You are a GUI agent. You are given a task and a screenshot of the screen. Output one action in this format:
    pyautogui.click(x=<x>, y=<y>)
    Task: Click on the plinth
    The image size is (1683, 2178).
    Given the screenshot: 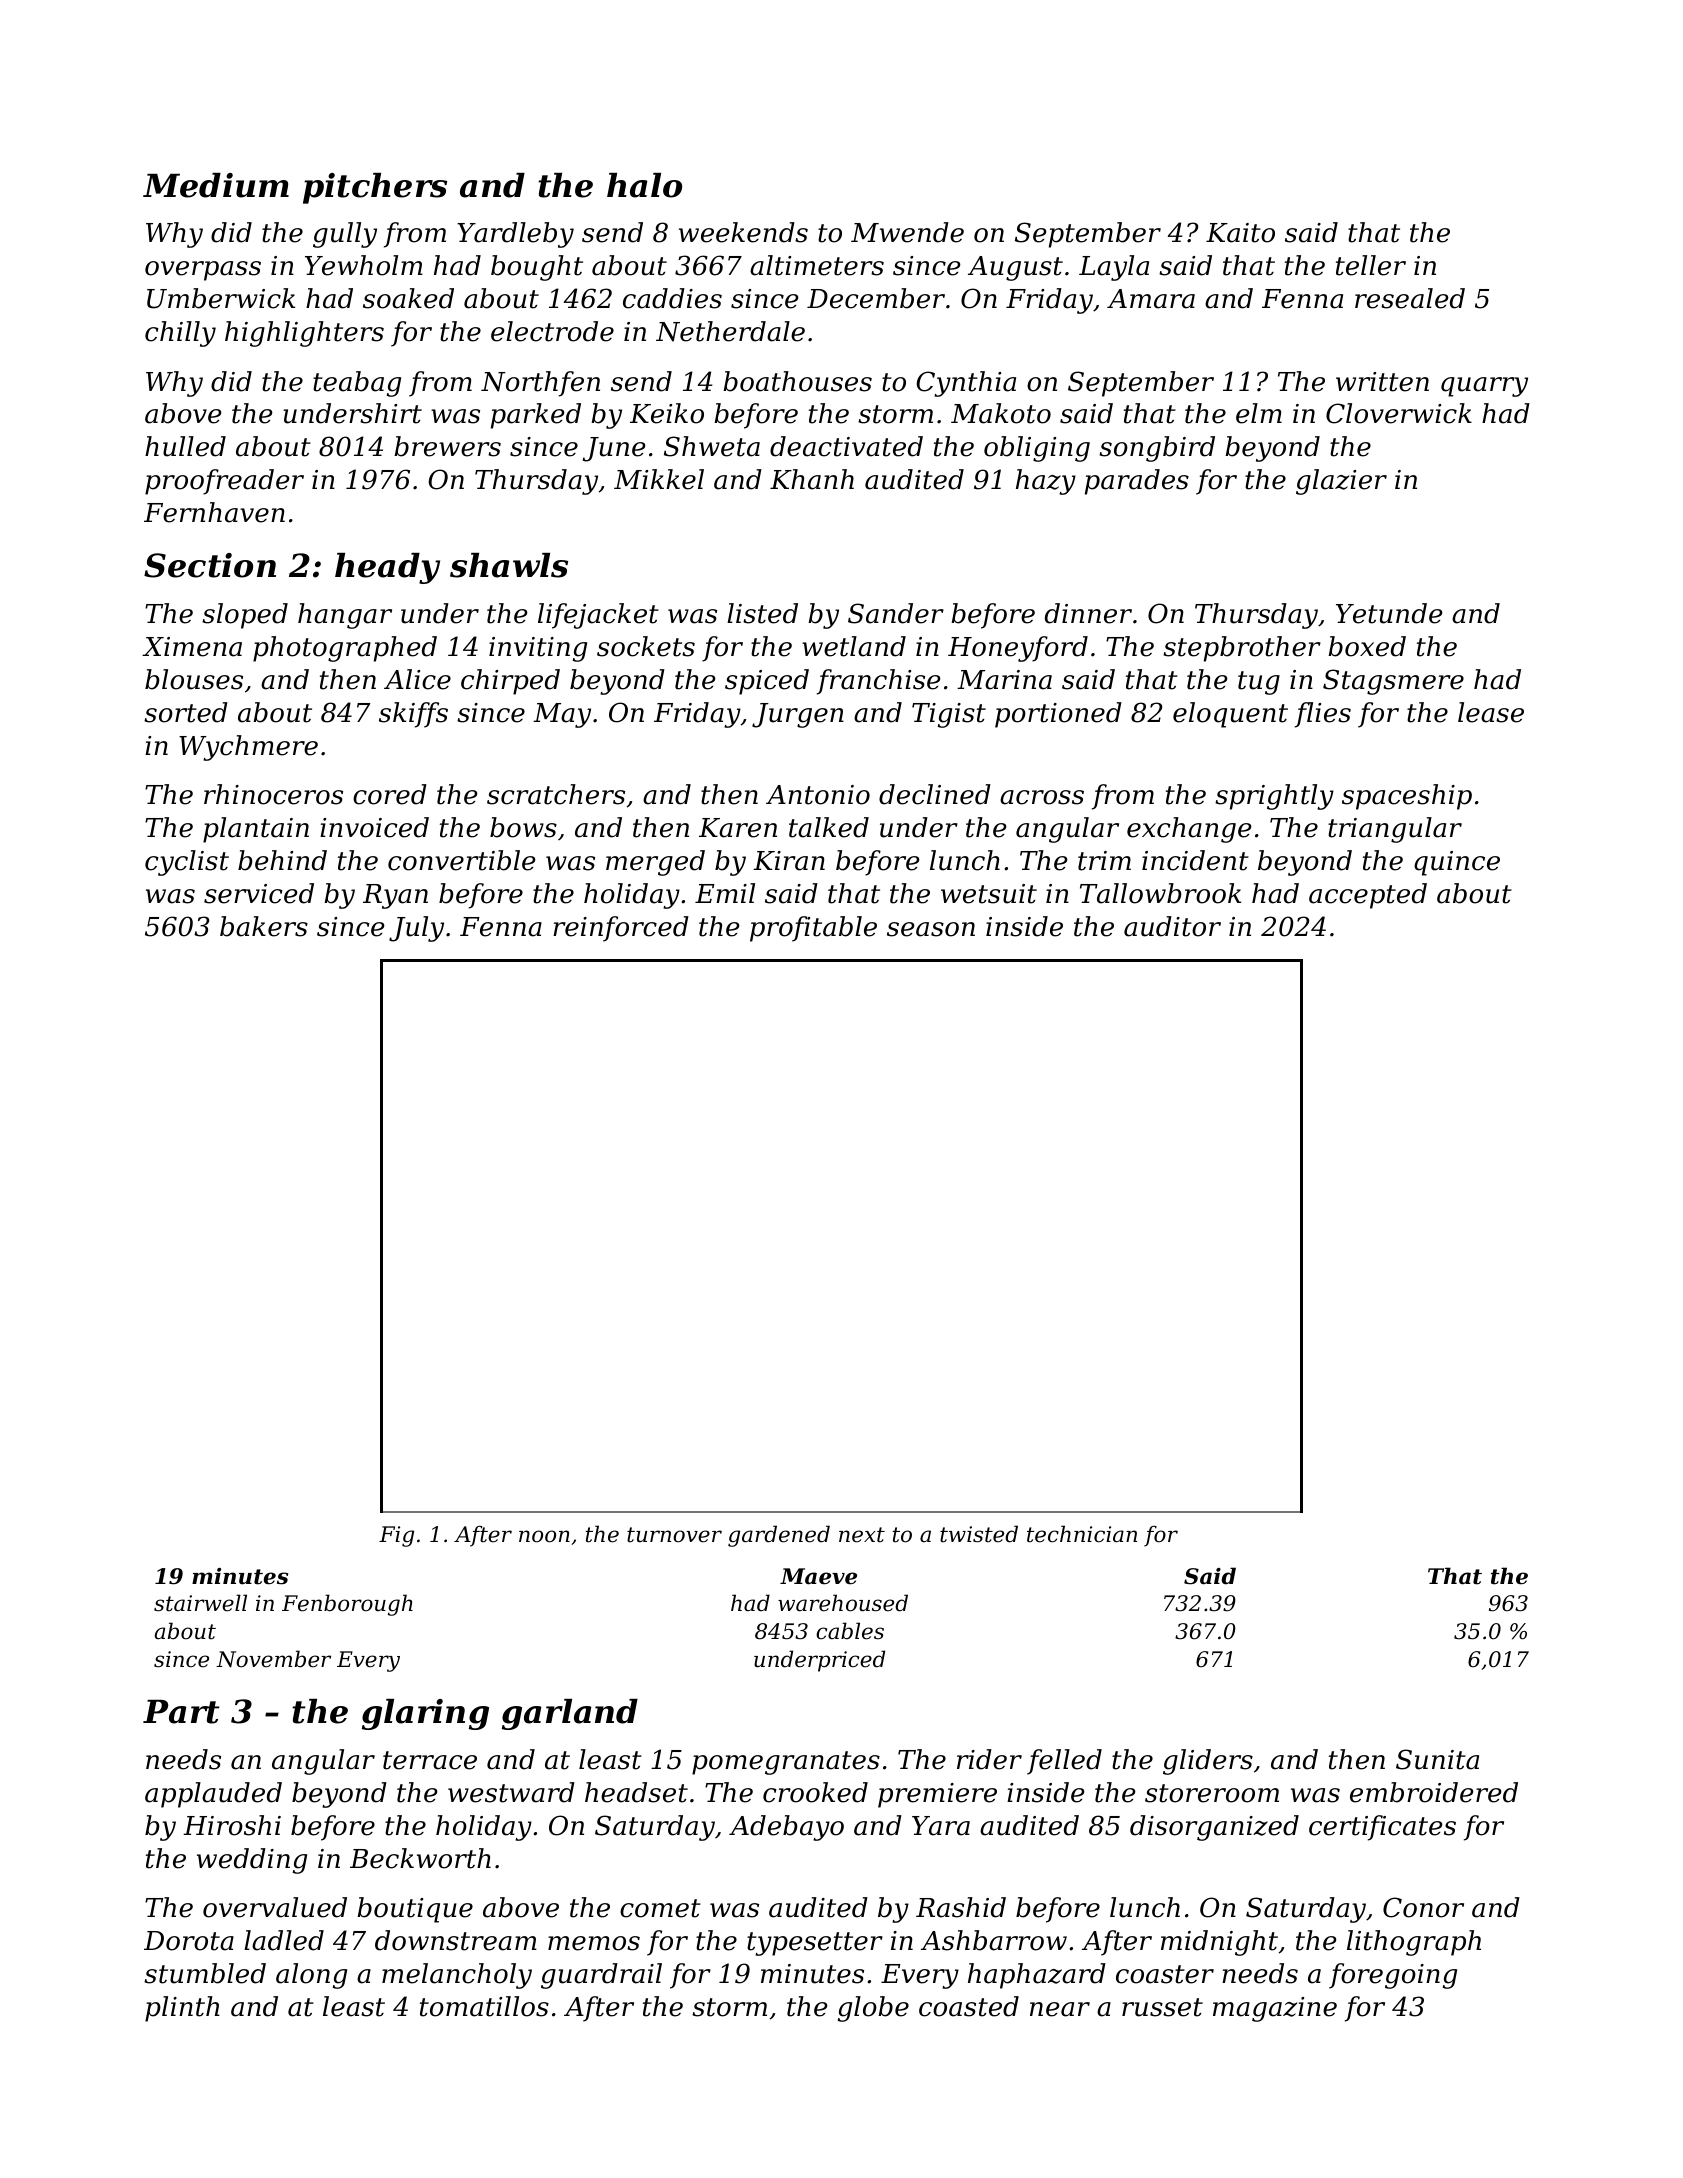 What is the action you would take?
    pyautogui.click(x=182, y=2009)
